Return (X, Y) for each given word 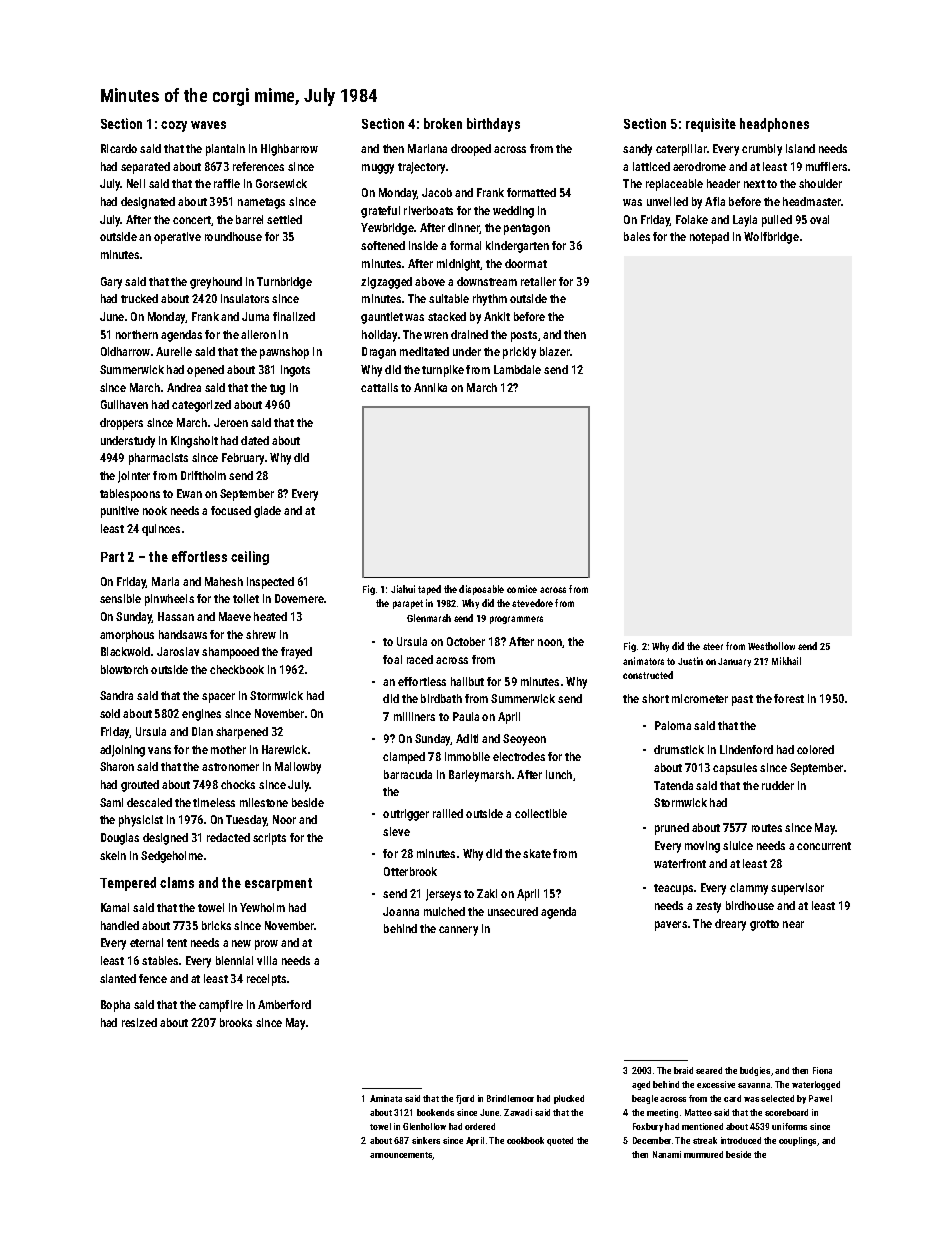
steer (713, 646)
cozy (174, 126)
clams (177, 882)
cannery (458, 931)
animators (643, 661)
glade (267, 512)
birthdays (493, 125)
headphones (774, 125)
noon (550, 642)
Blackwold (125, 651)
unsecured (513, 911)
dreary (730, 925)
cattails (379, 387)
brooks (236, 1022)
